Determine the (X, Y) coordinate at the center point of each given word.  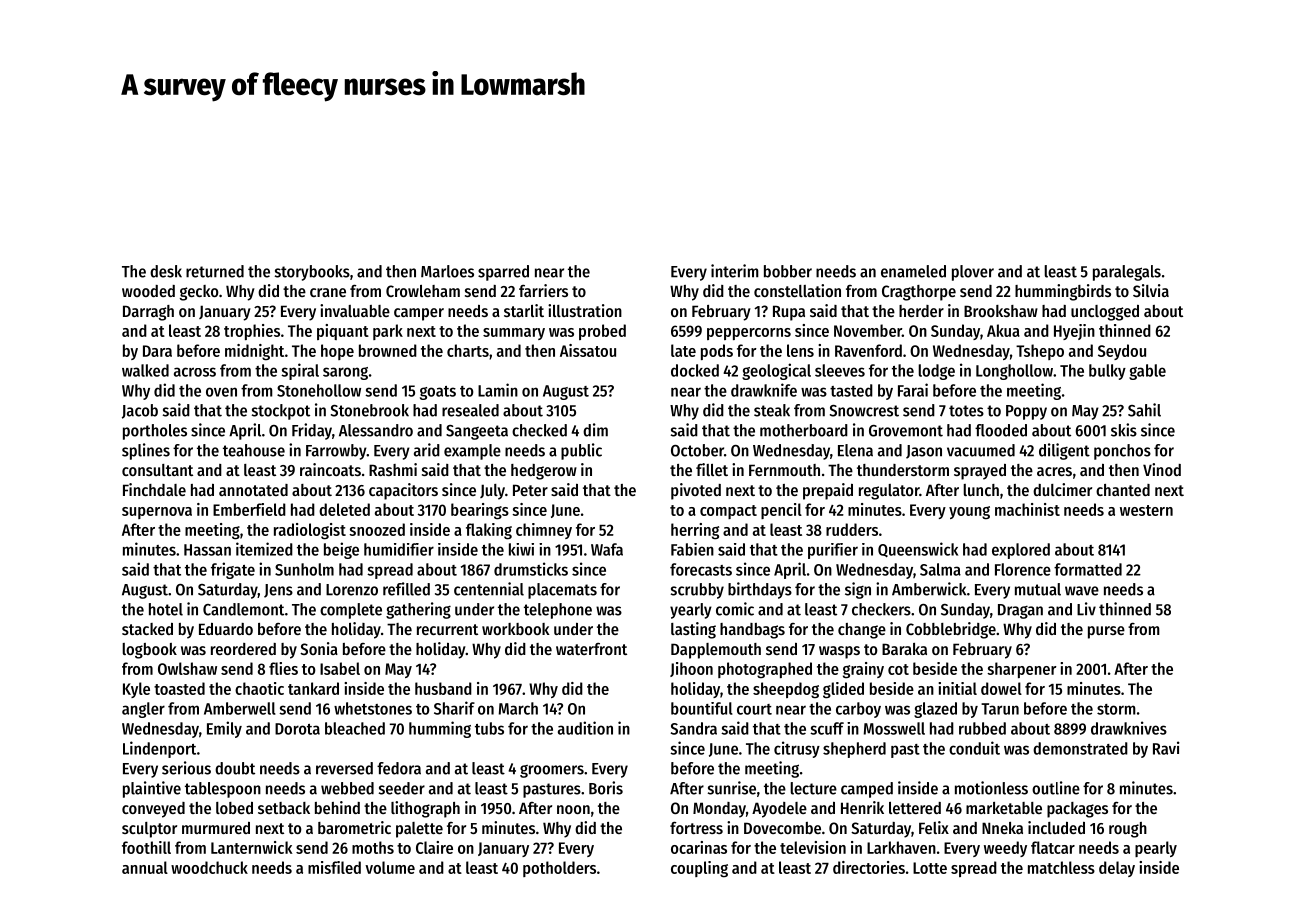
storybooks (312, 273)
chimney (544, 531)
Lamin (498, 390)
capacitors (403, 491)
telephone (558, 611)
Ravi (1166, 748)
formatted (1088, 569)
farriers (543, 290)
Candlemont (243, 609)
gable (1147, 372)
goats (438, 393)
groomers (552, 771)
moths (373, 847)
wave (1082, 591)
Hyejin (1074, 332)
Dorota (297, 729)
